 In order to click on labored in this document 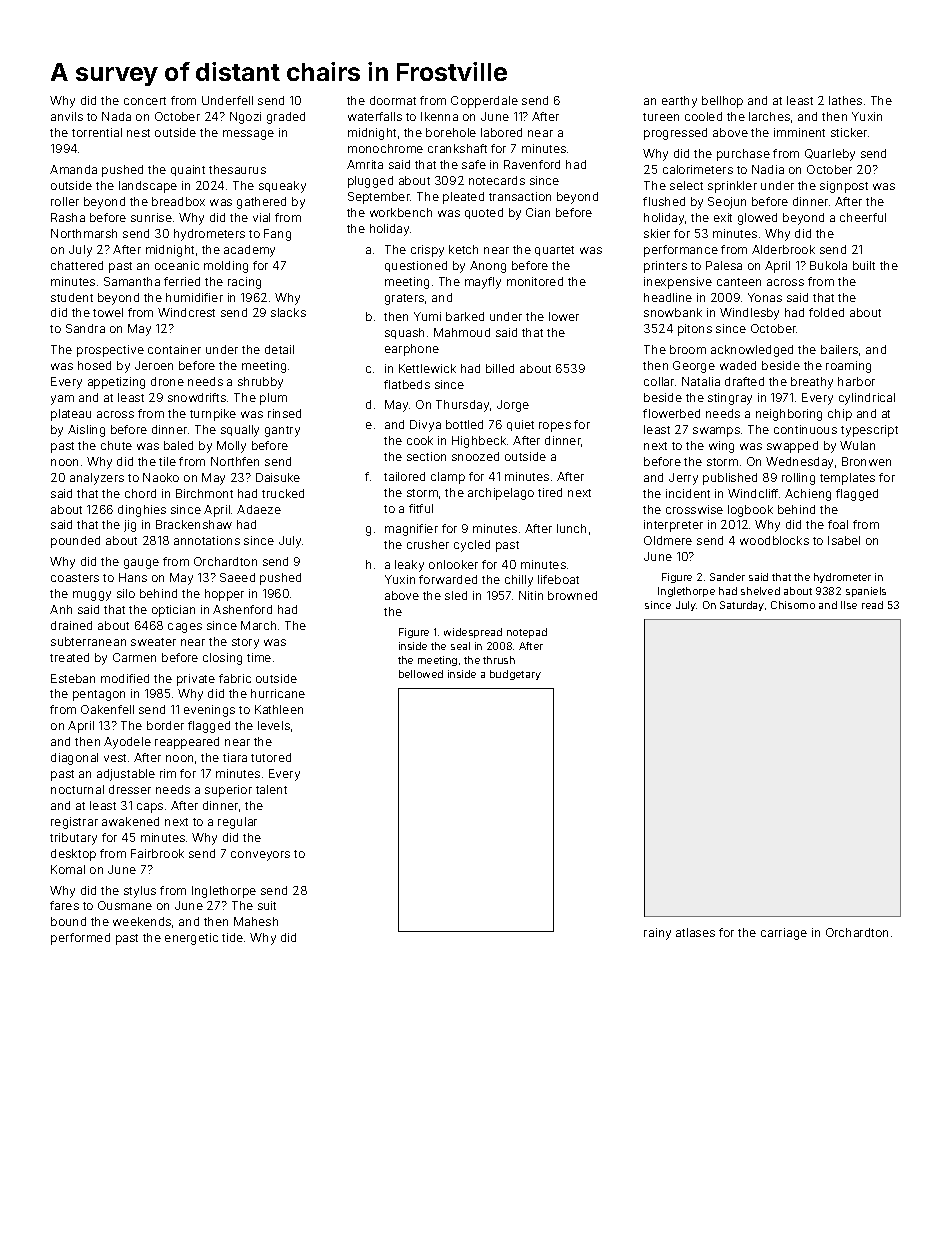, I will do `click(501, 132)`.
